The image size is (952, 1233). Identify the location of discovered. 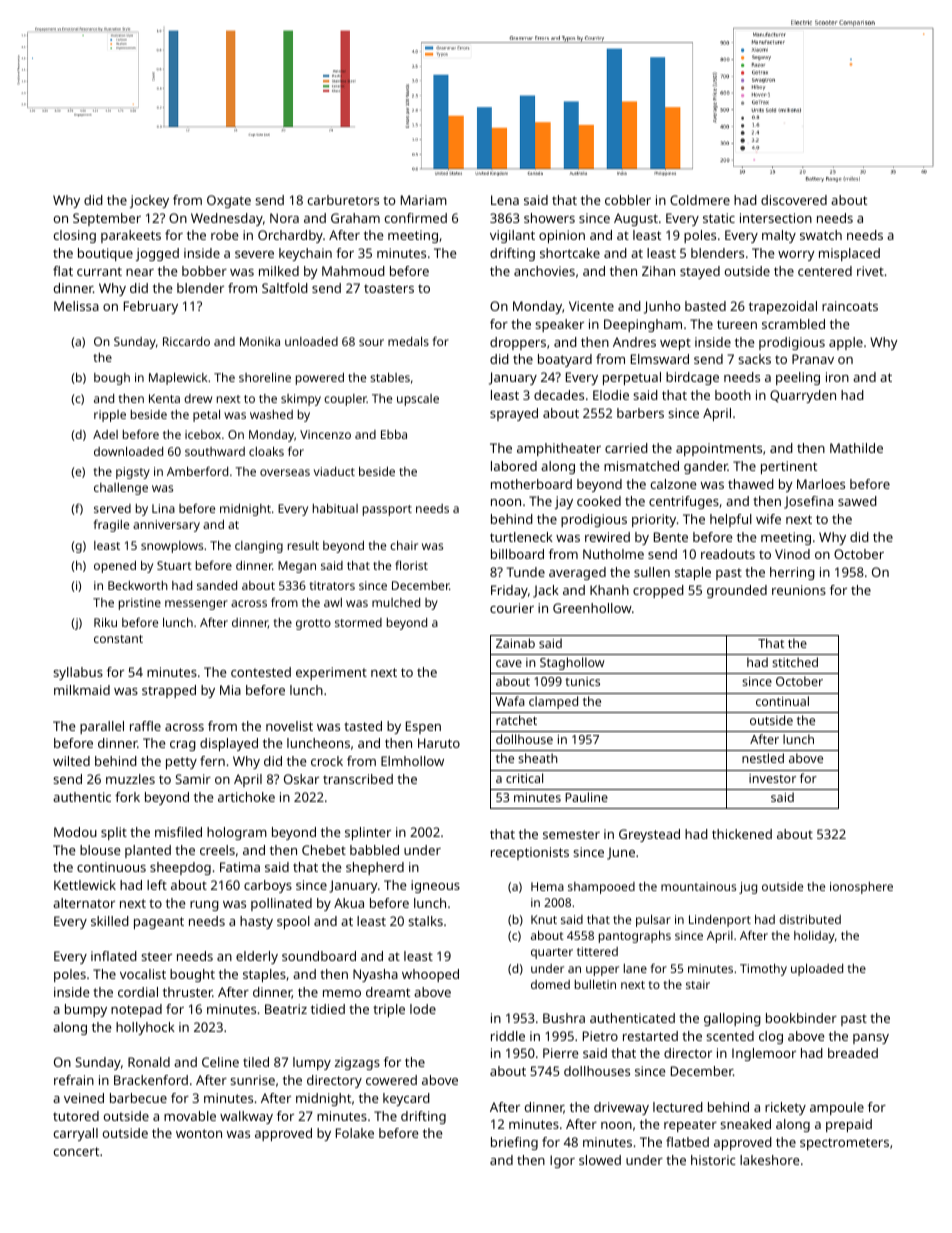
(794, 200).
